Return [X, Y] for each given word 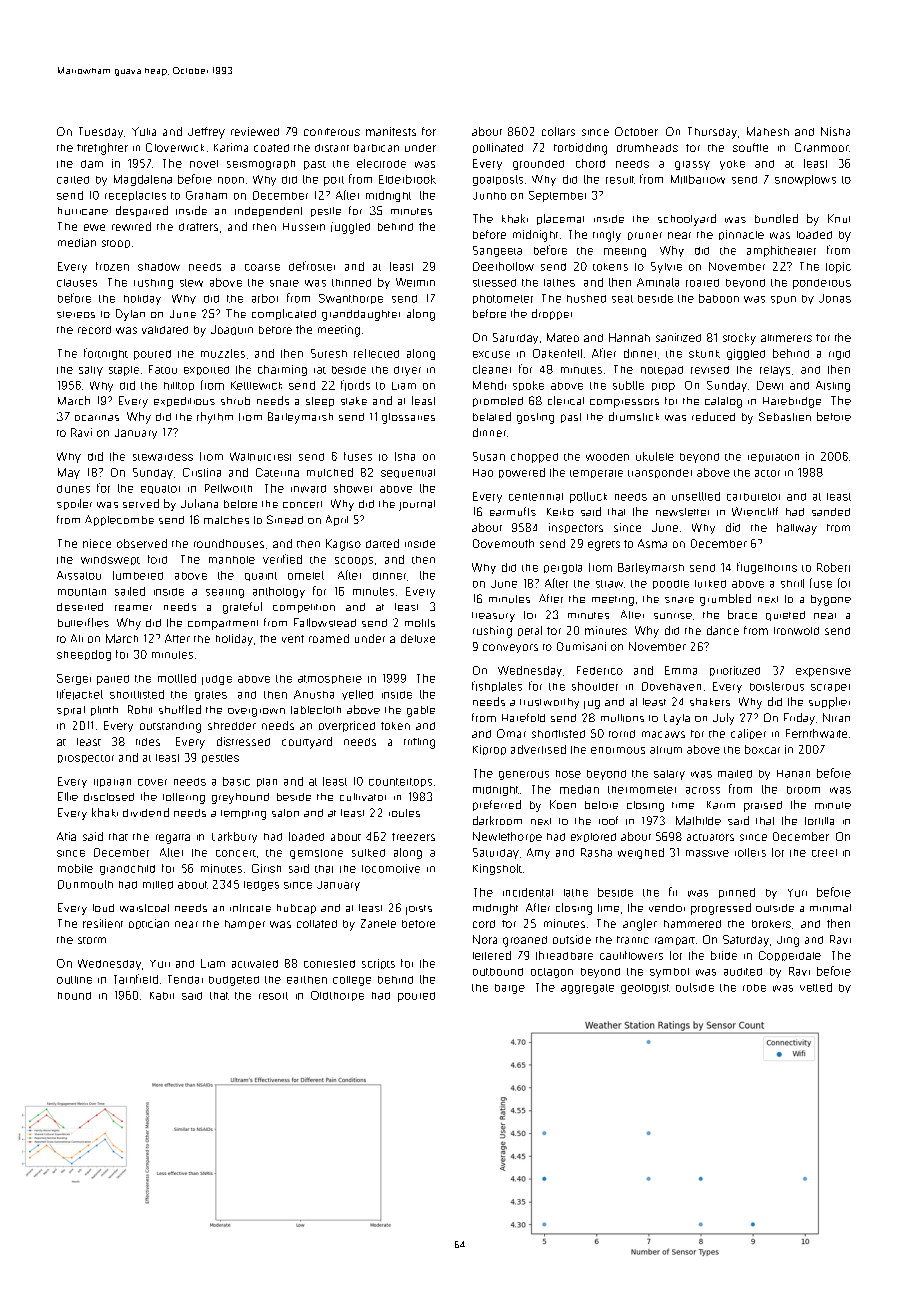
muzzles [223, 353]
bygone [831, 600]
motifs [420, 623]
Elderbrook [407, 179]
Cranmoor [822, 147]
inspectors [576, 528]
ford [157, 559]
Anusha [314, 694]
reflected [376, 353]
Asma [652, 543]
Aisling [833, 386]
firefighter [102, 149]
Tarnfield [136, 979]
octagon [552, 973]
